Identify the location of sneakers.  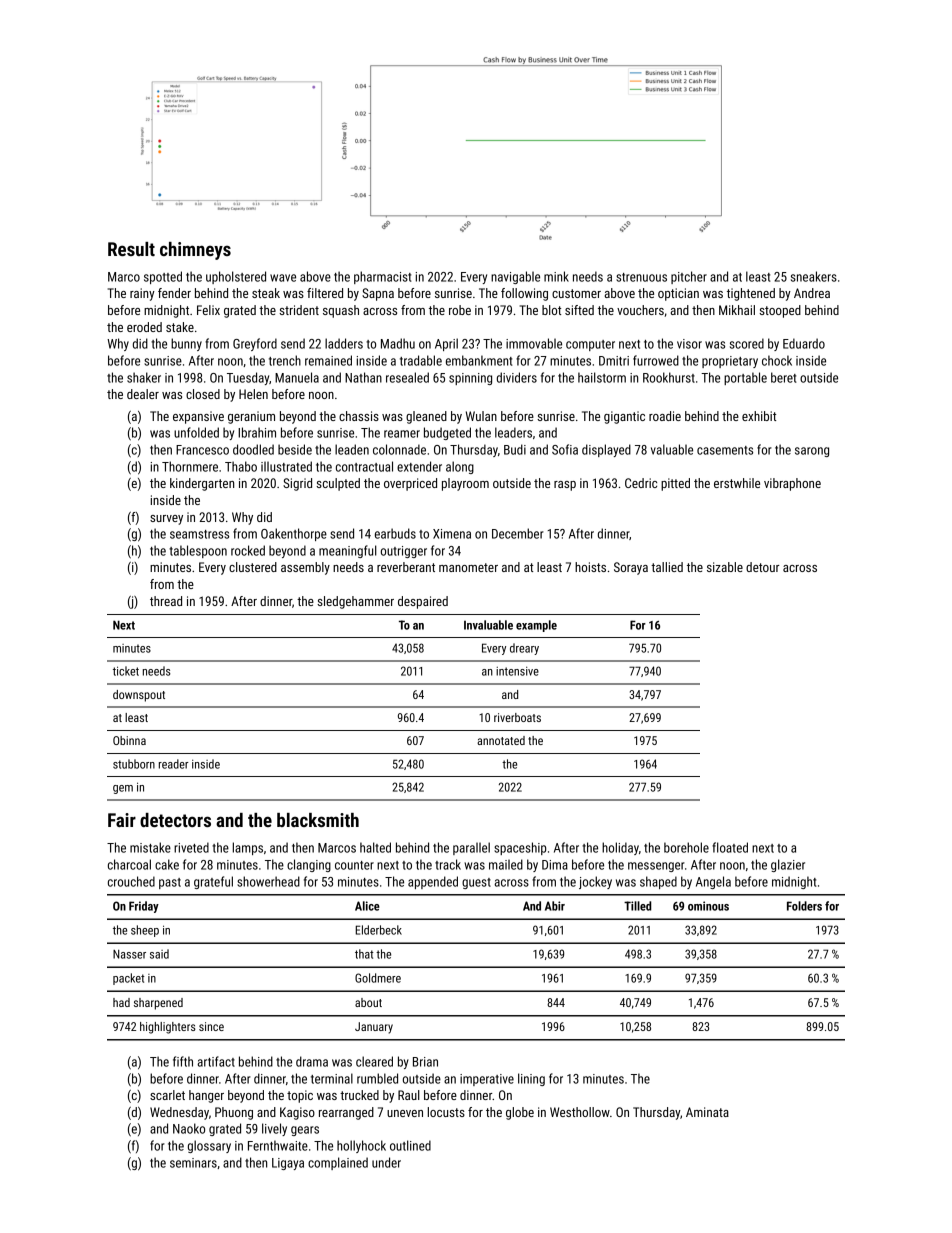
(814, 276).
